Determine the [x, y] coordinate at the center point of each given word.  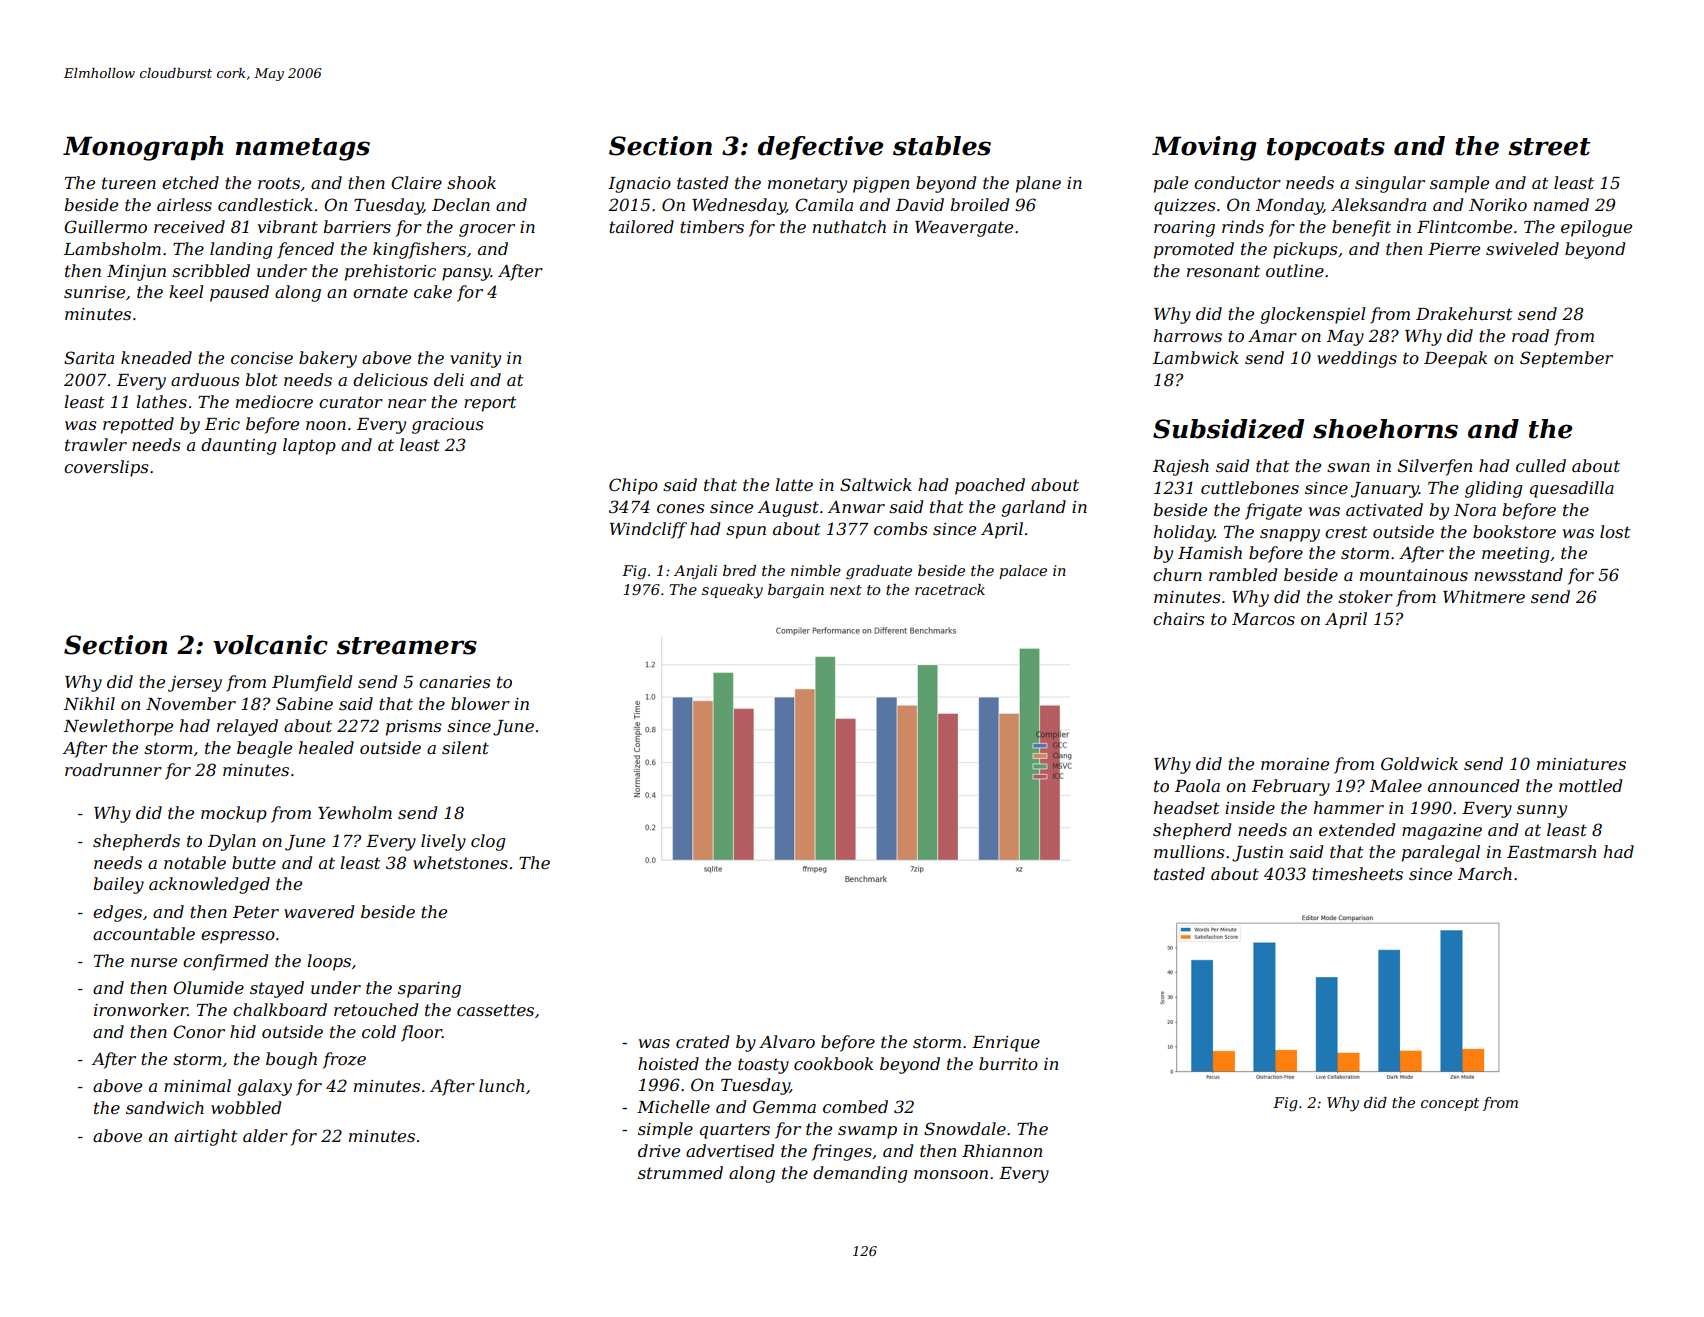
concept [1450, 1104]
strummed [680, 1172]
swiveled [1522, 248]
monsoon [951, 1174]
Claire [416, 182]
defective [820, 148]
